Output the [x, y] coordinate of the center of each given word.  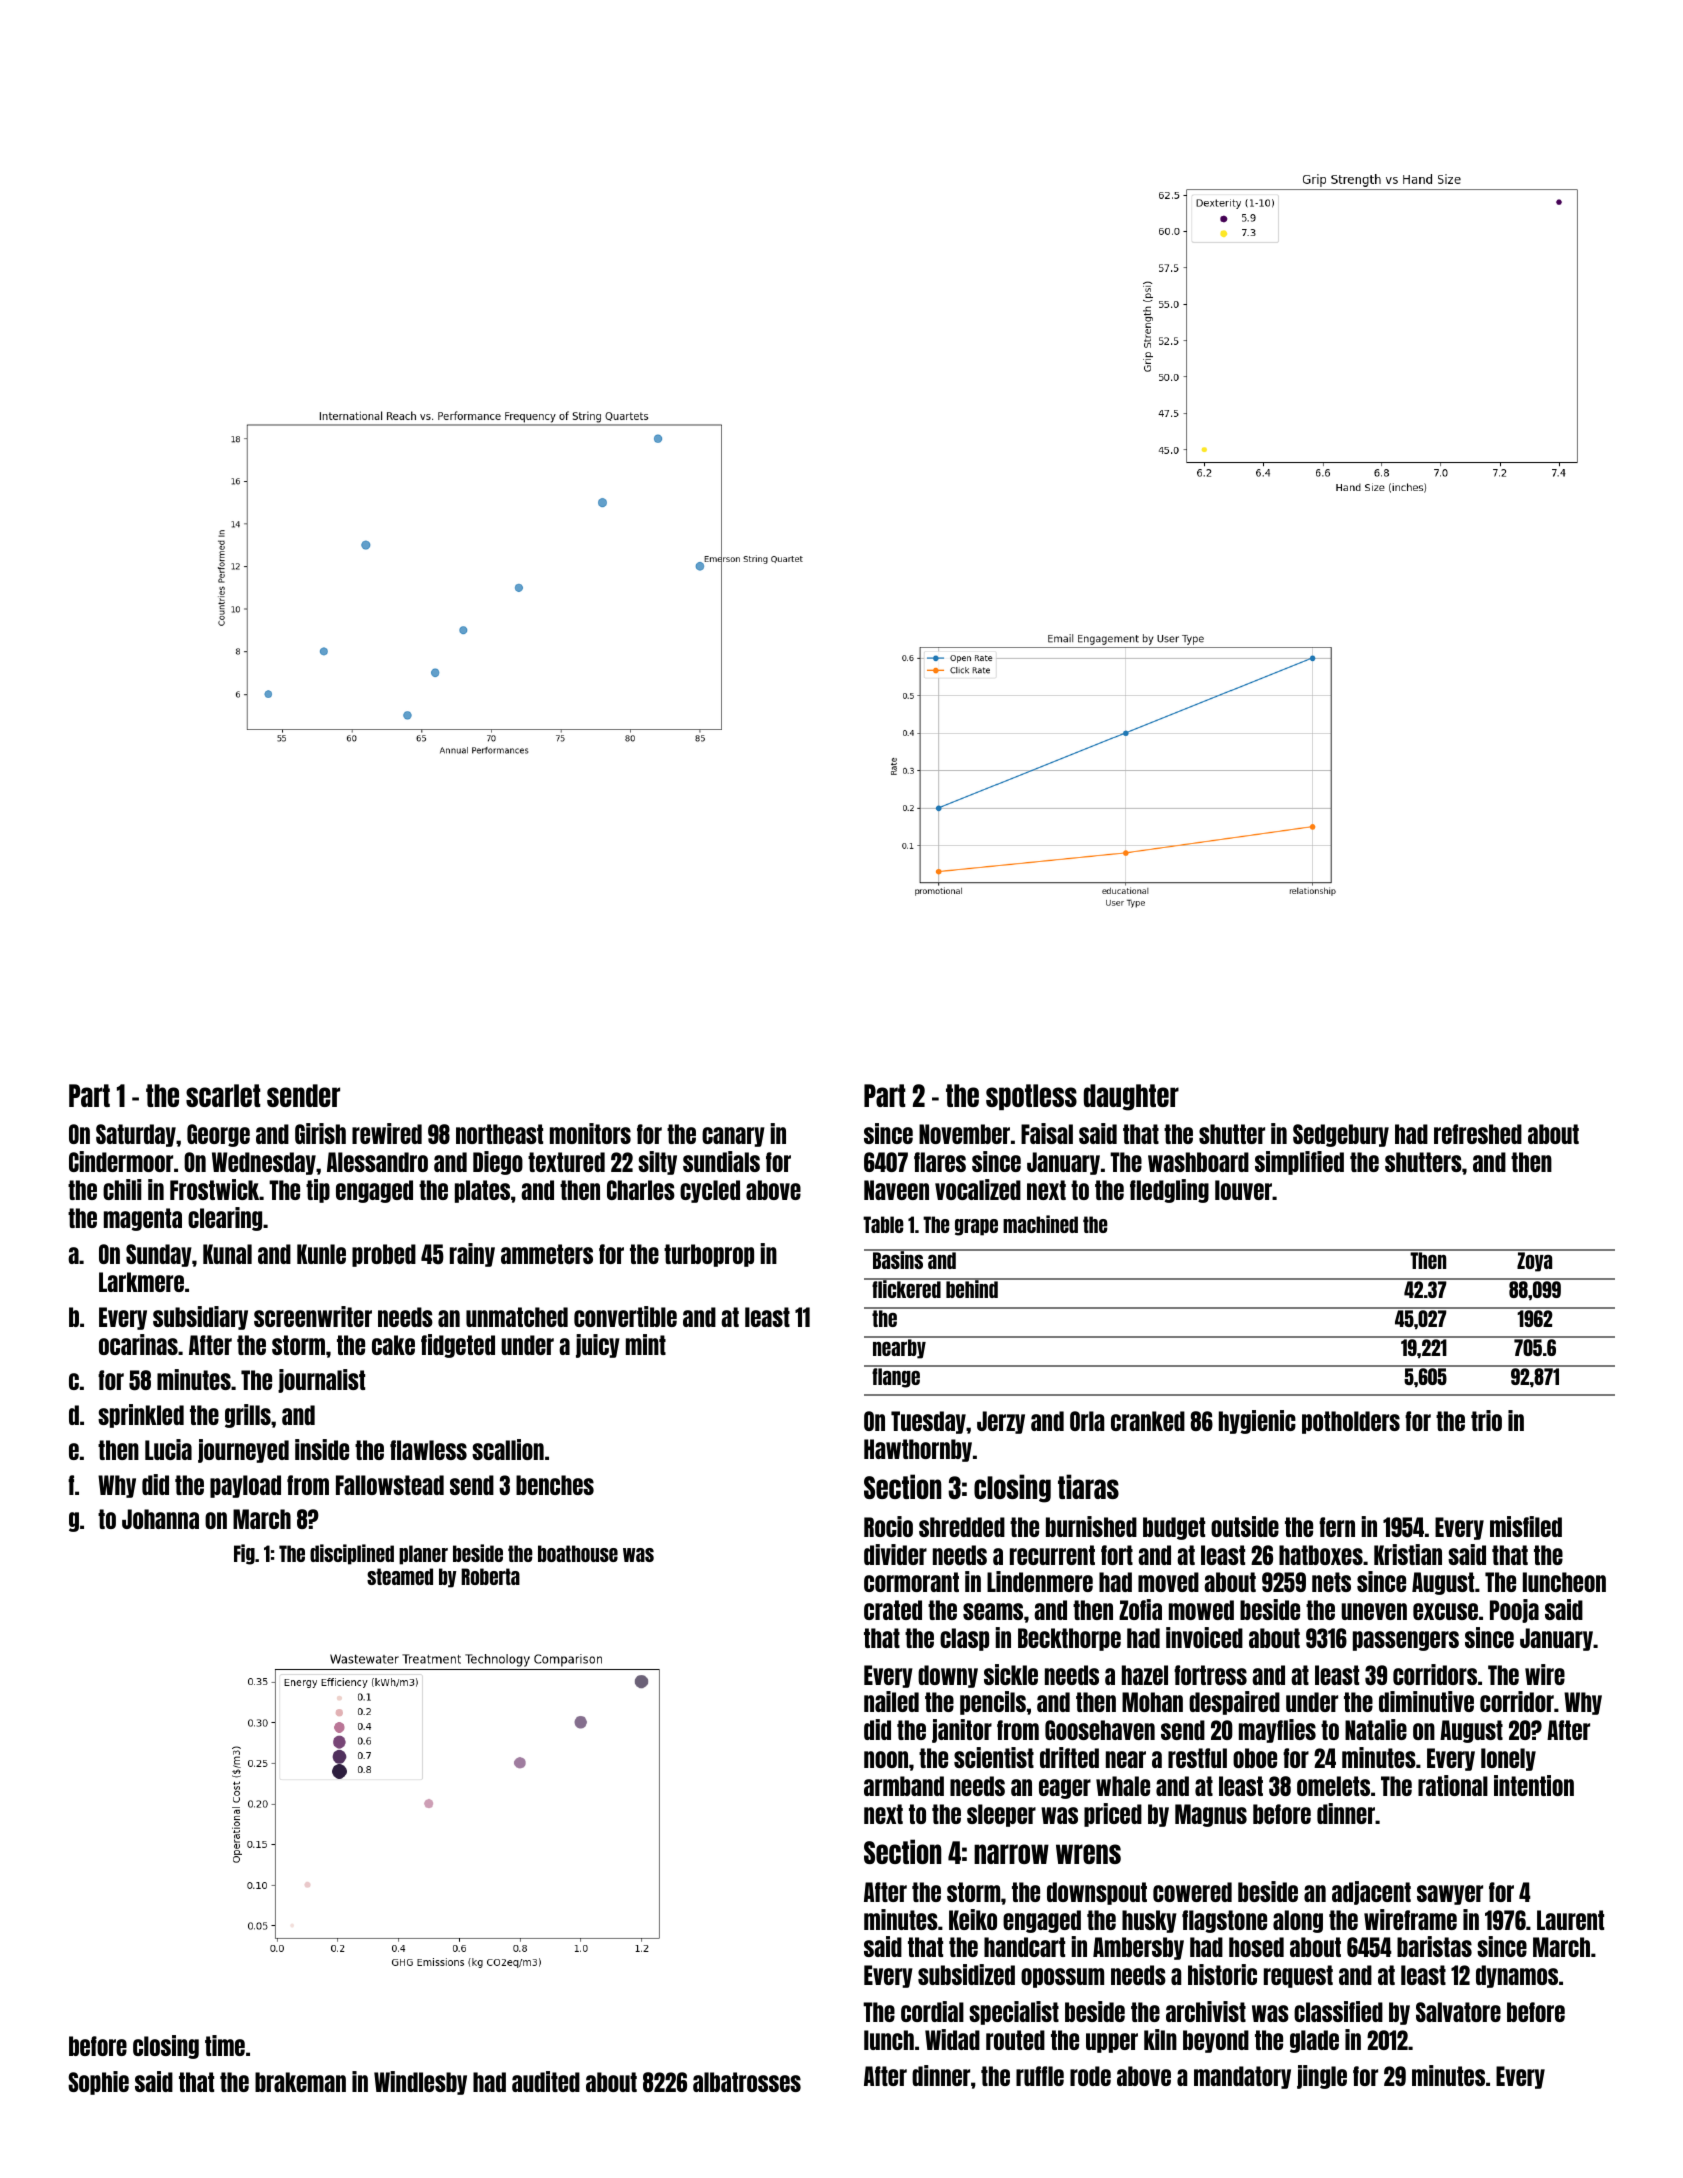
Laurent [1570, 1920]
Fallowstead [390, 1485]
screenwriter [313, 1316]
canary [733, 1137]
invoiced [1204, 1637]
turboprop [709, 1255]
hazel [1145, 1675]
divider [895, 1554]
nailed [891, 1701]
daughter [1131, 1097]
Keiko [973, 1919]
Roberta [490, 1576]
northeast [499, 1134]
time [225, 2045]
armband [904, 1786]
